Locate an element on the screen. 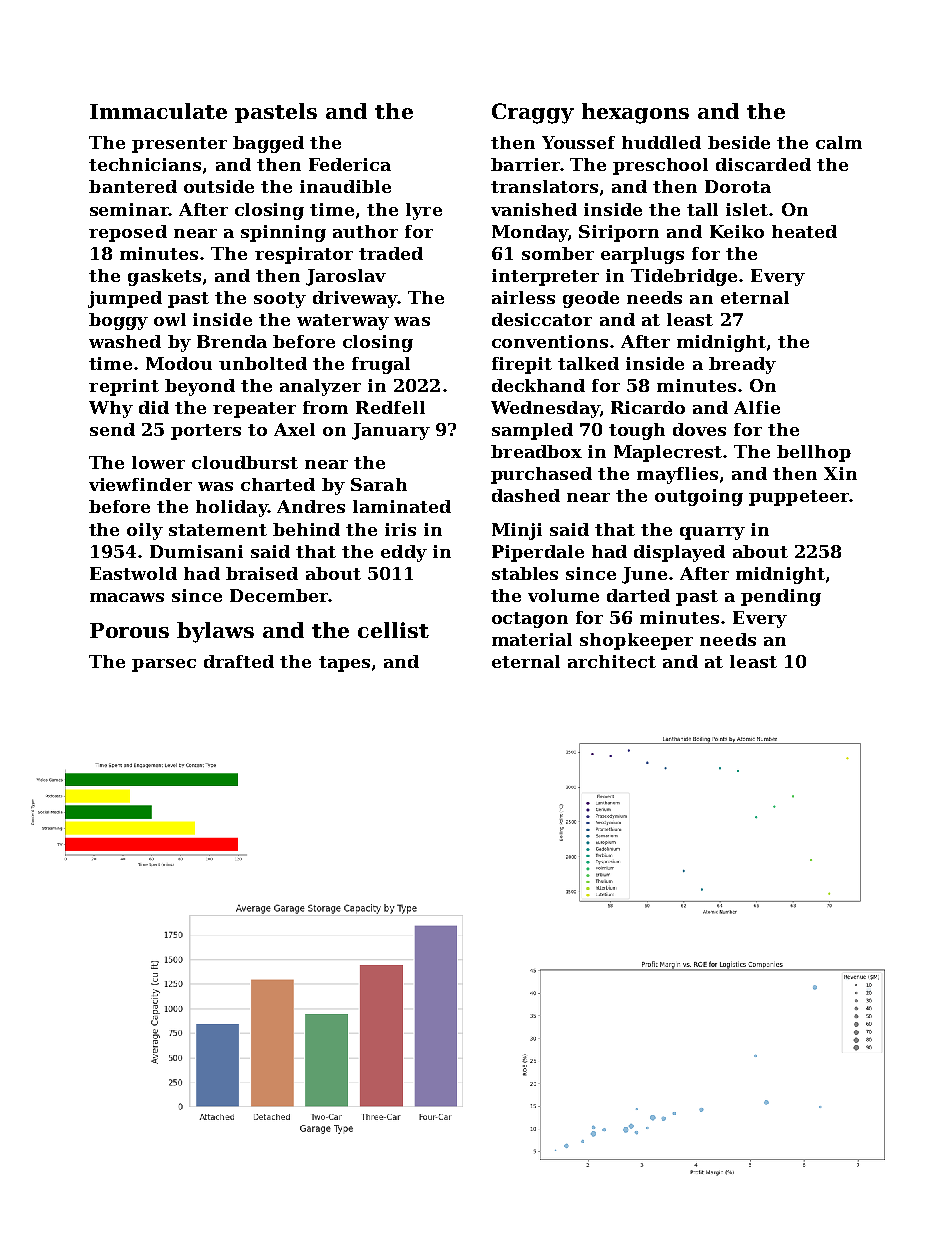  Sarah is located at coordinates (379, 484).
